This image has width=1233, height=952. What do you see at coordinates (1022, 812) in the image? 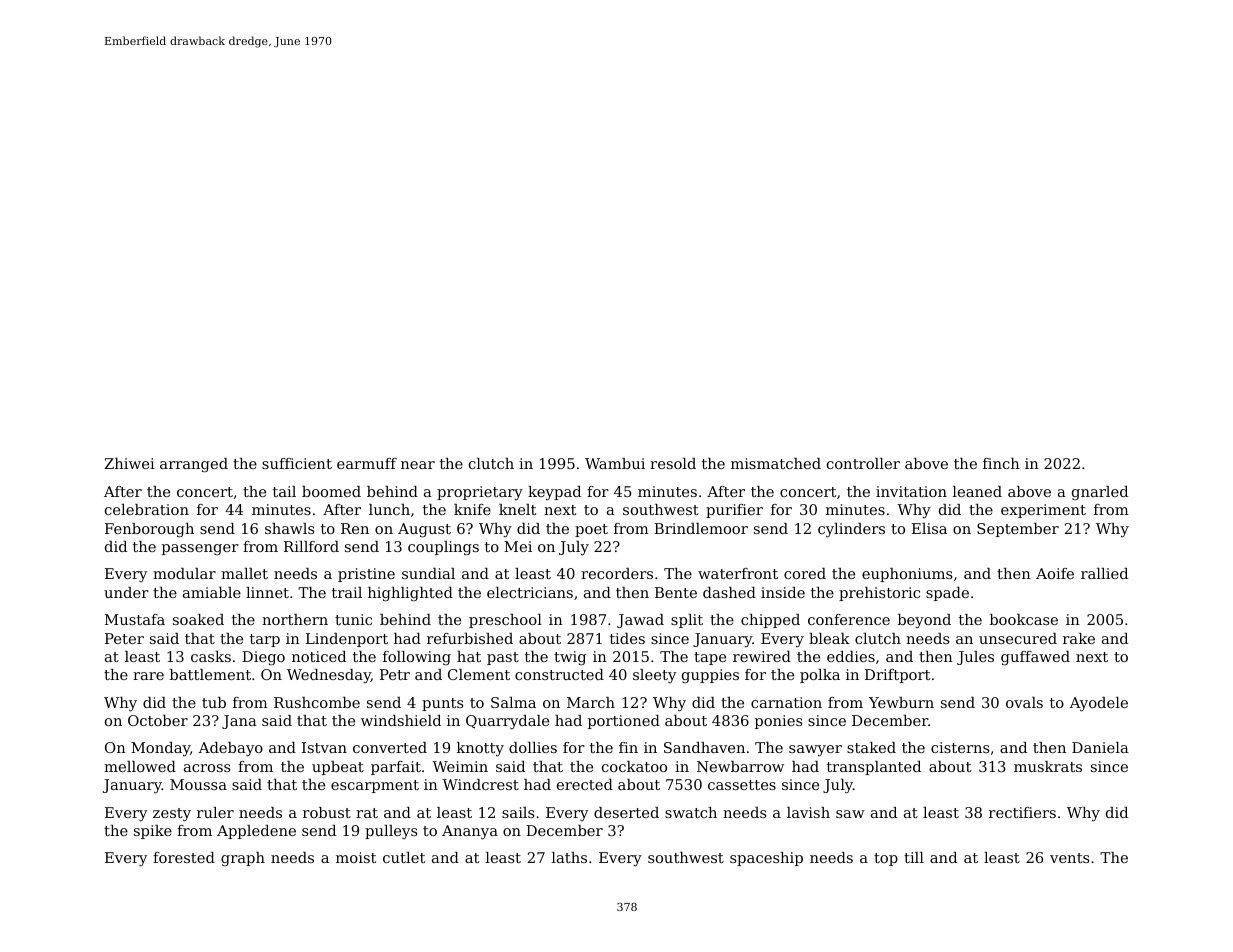
I see `rectifiers` at bounding box center [1022, 812].
